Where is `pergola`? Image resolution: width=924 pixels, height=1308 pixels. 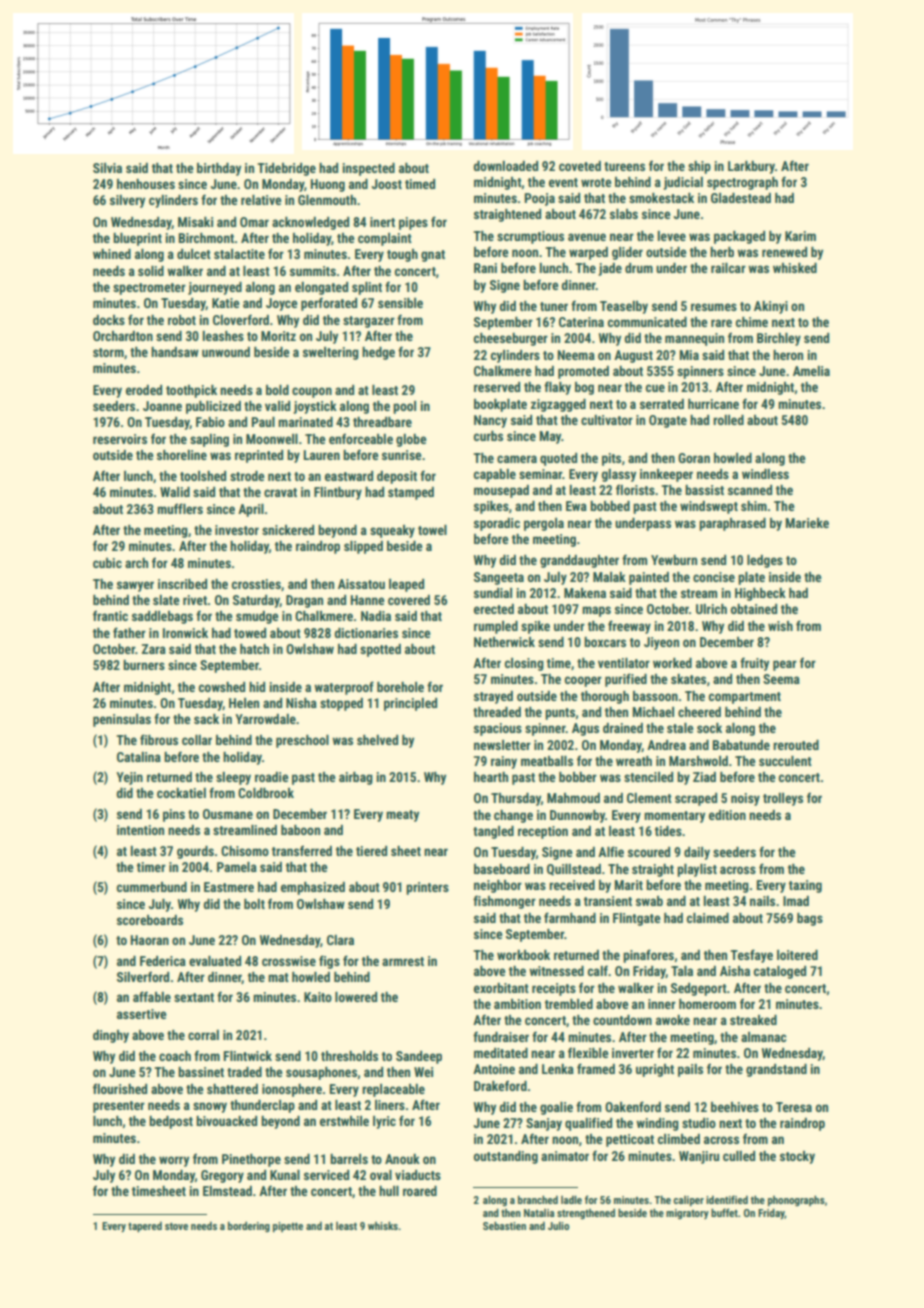
pergola is located at coordinates (544, 524).
